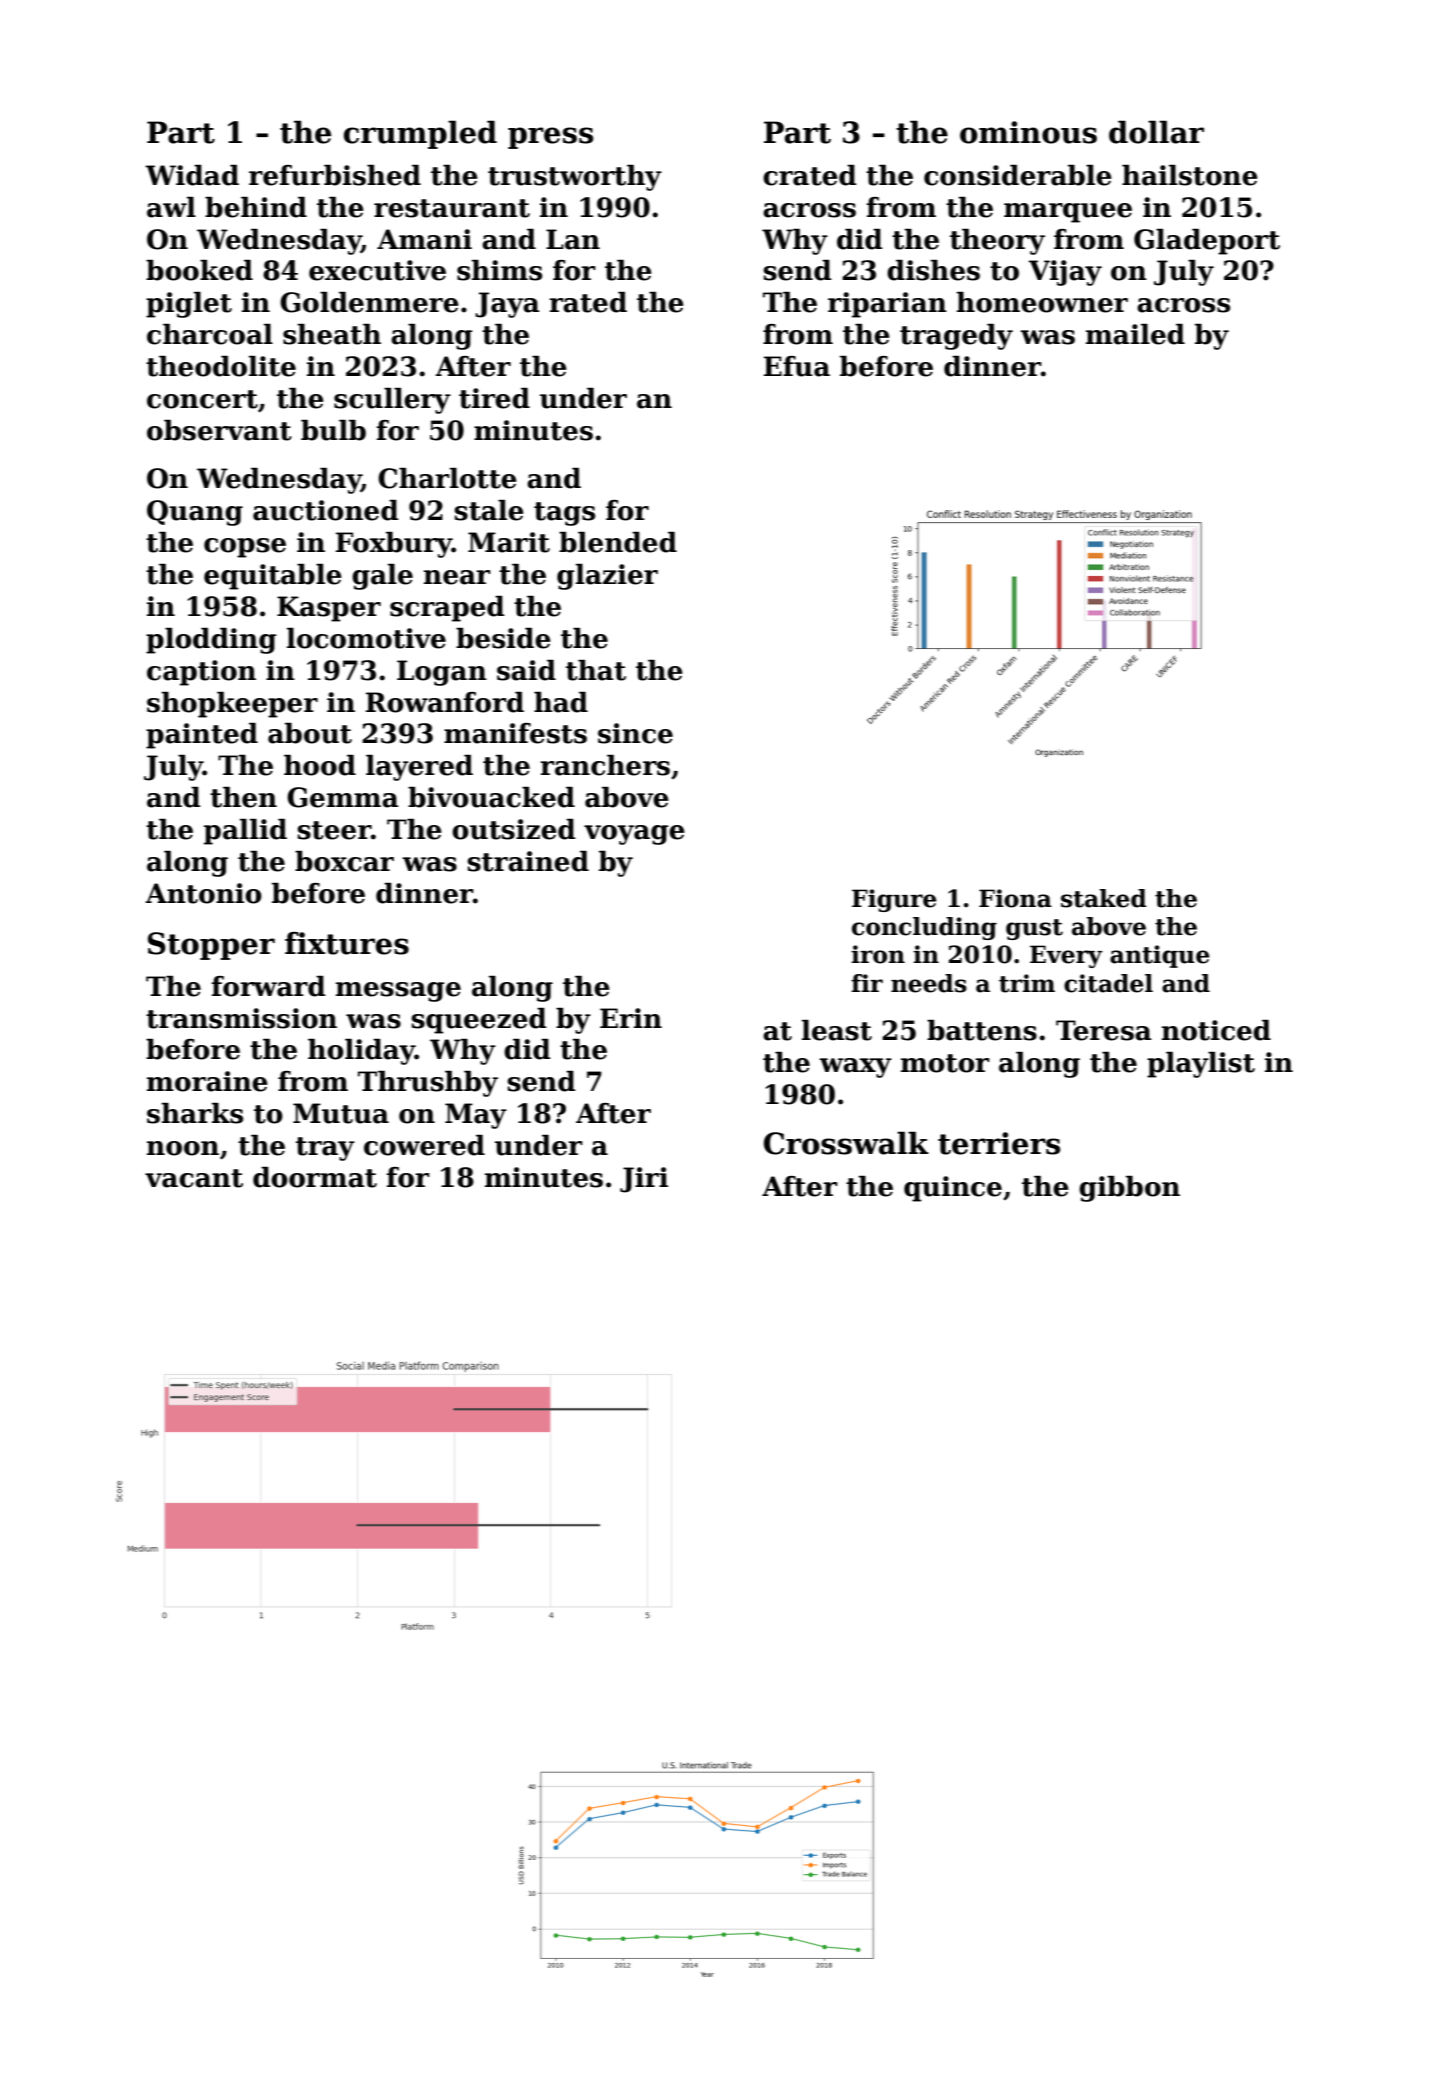 Image resolution: width=1450 pixels, height=2100 pixels. What do you see at coordinates (634, 835) in the page?
I see `voyage` at bounding box center [634, 835].
